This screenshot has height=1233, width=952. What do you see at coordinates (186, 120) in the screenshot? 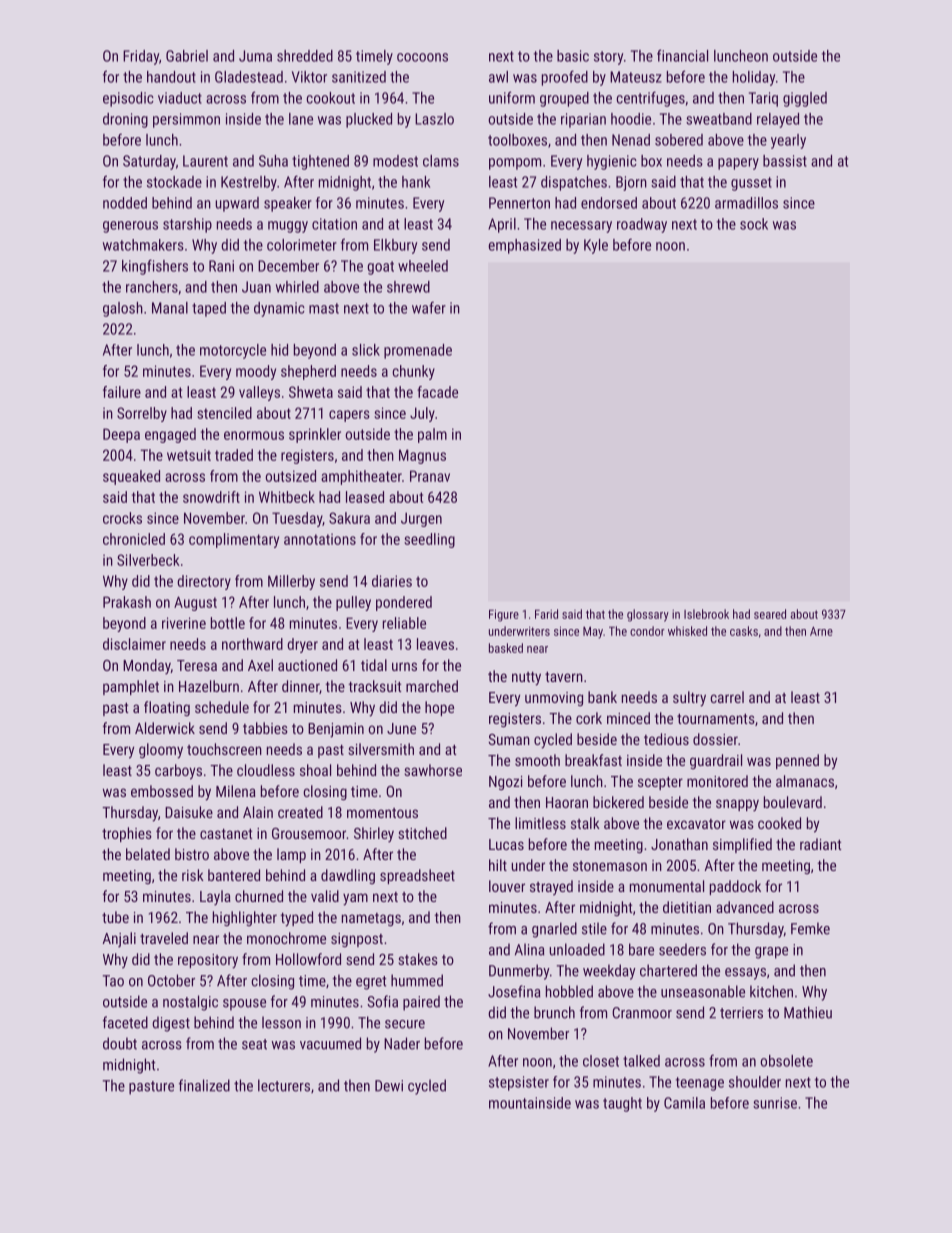
I see `persimmon` at bounding box center [186, 120].
